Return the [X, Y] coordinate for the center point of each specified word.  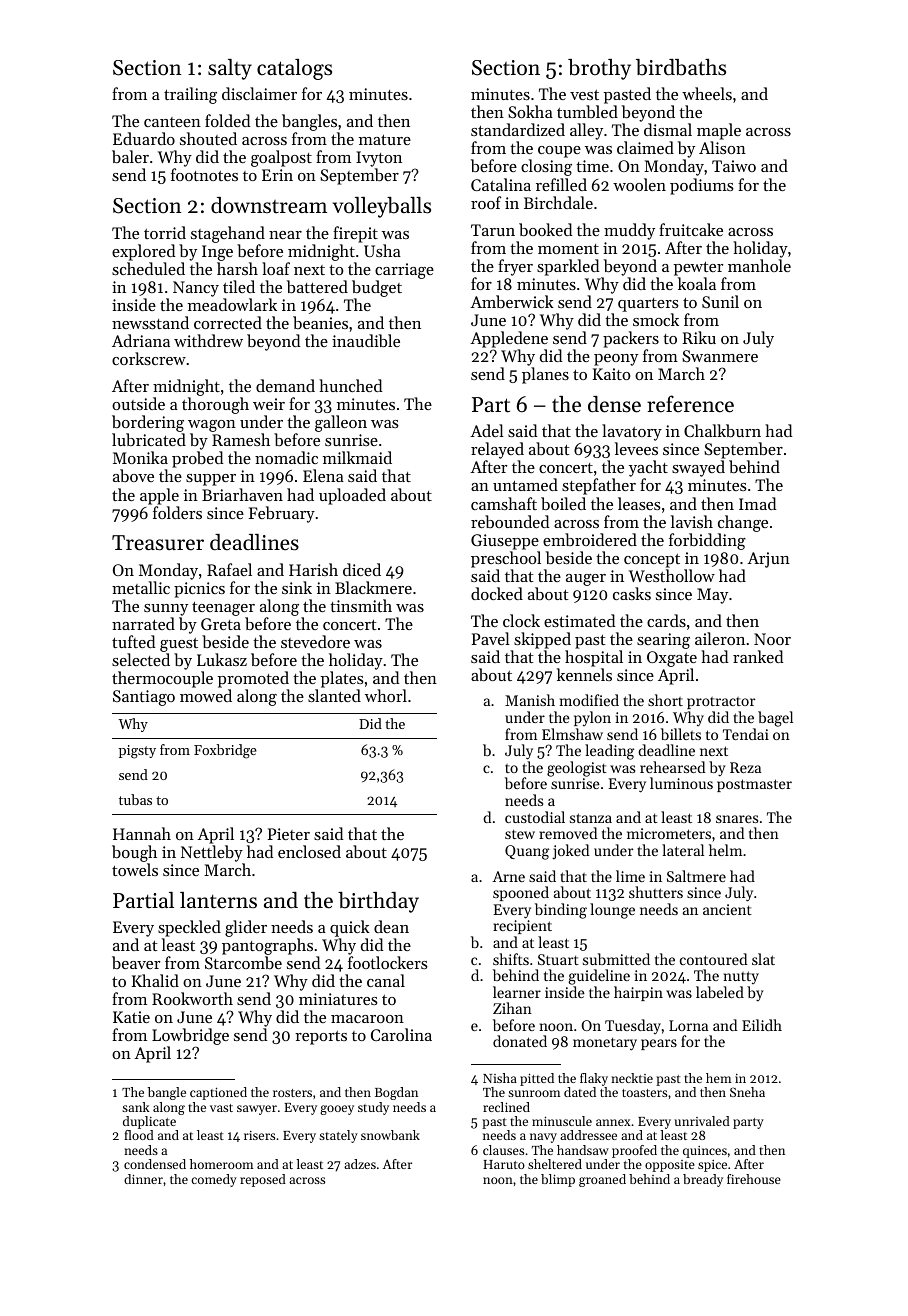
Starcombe [243, 963]
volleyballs [381, 207]
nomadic [286, 457]
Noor [772, 639]
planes [545, 375]
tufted [133, 641]
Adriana [141, 340]
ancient [727, 909]
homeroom [221, 1164]
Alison [722, 147]
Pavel [491, 638]
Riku [699, 337]
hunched [350, 385]
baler [130, 156]
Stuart [558, 959]
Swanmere [720, 356]
